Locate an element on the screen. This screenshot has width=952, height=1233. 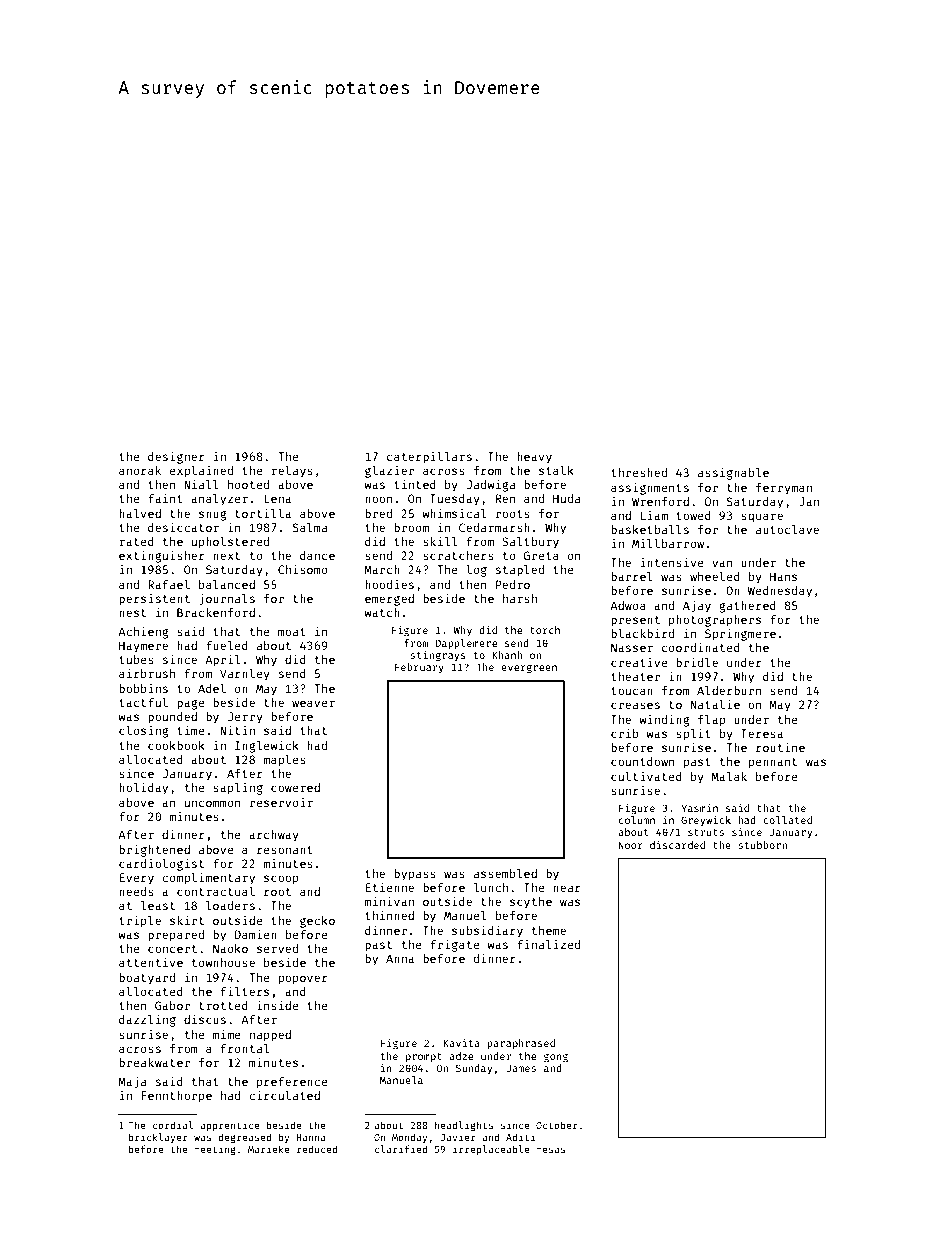
caterpillars is located at coordinates (429, 458).
